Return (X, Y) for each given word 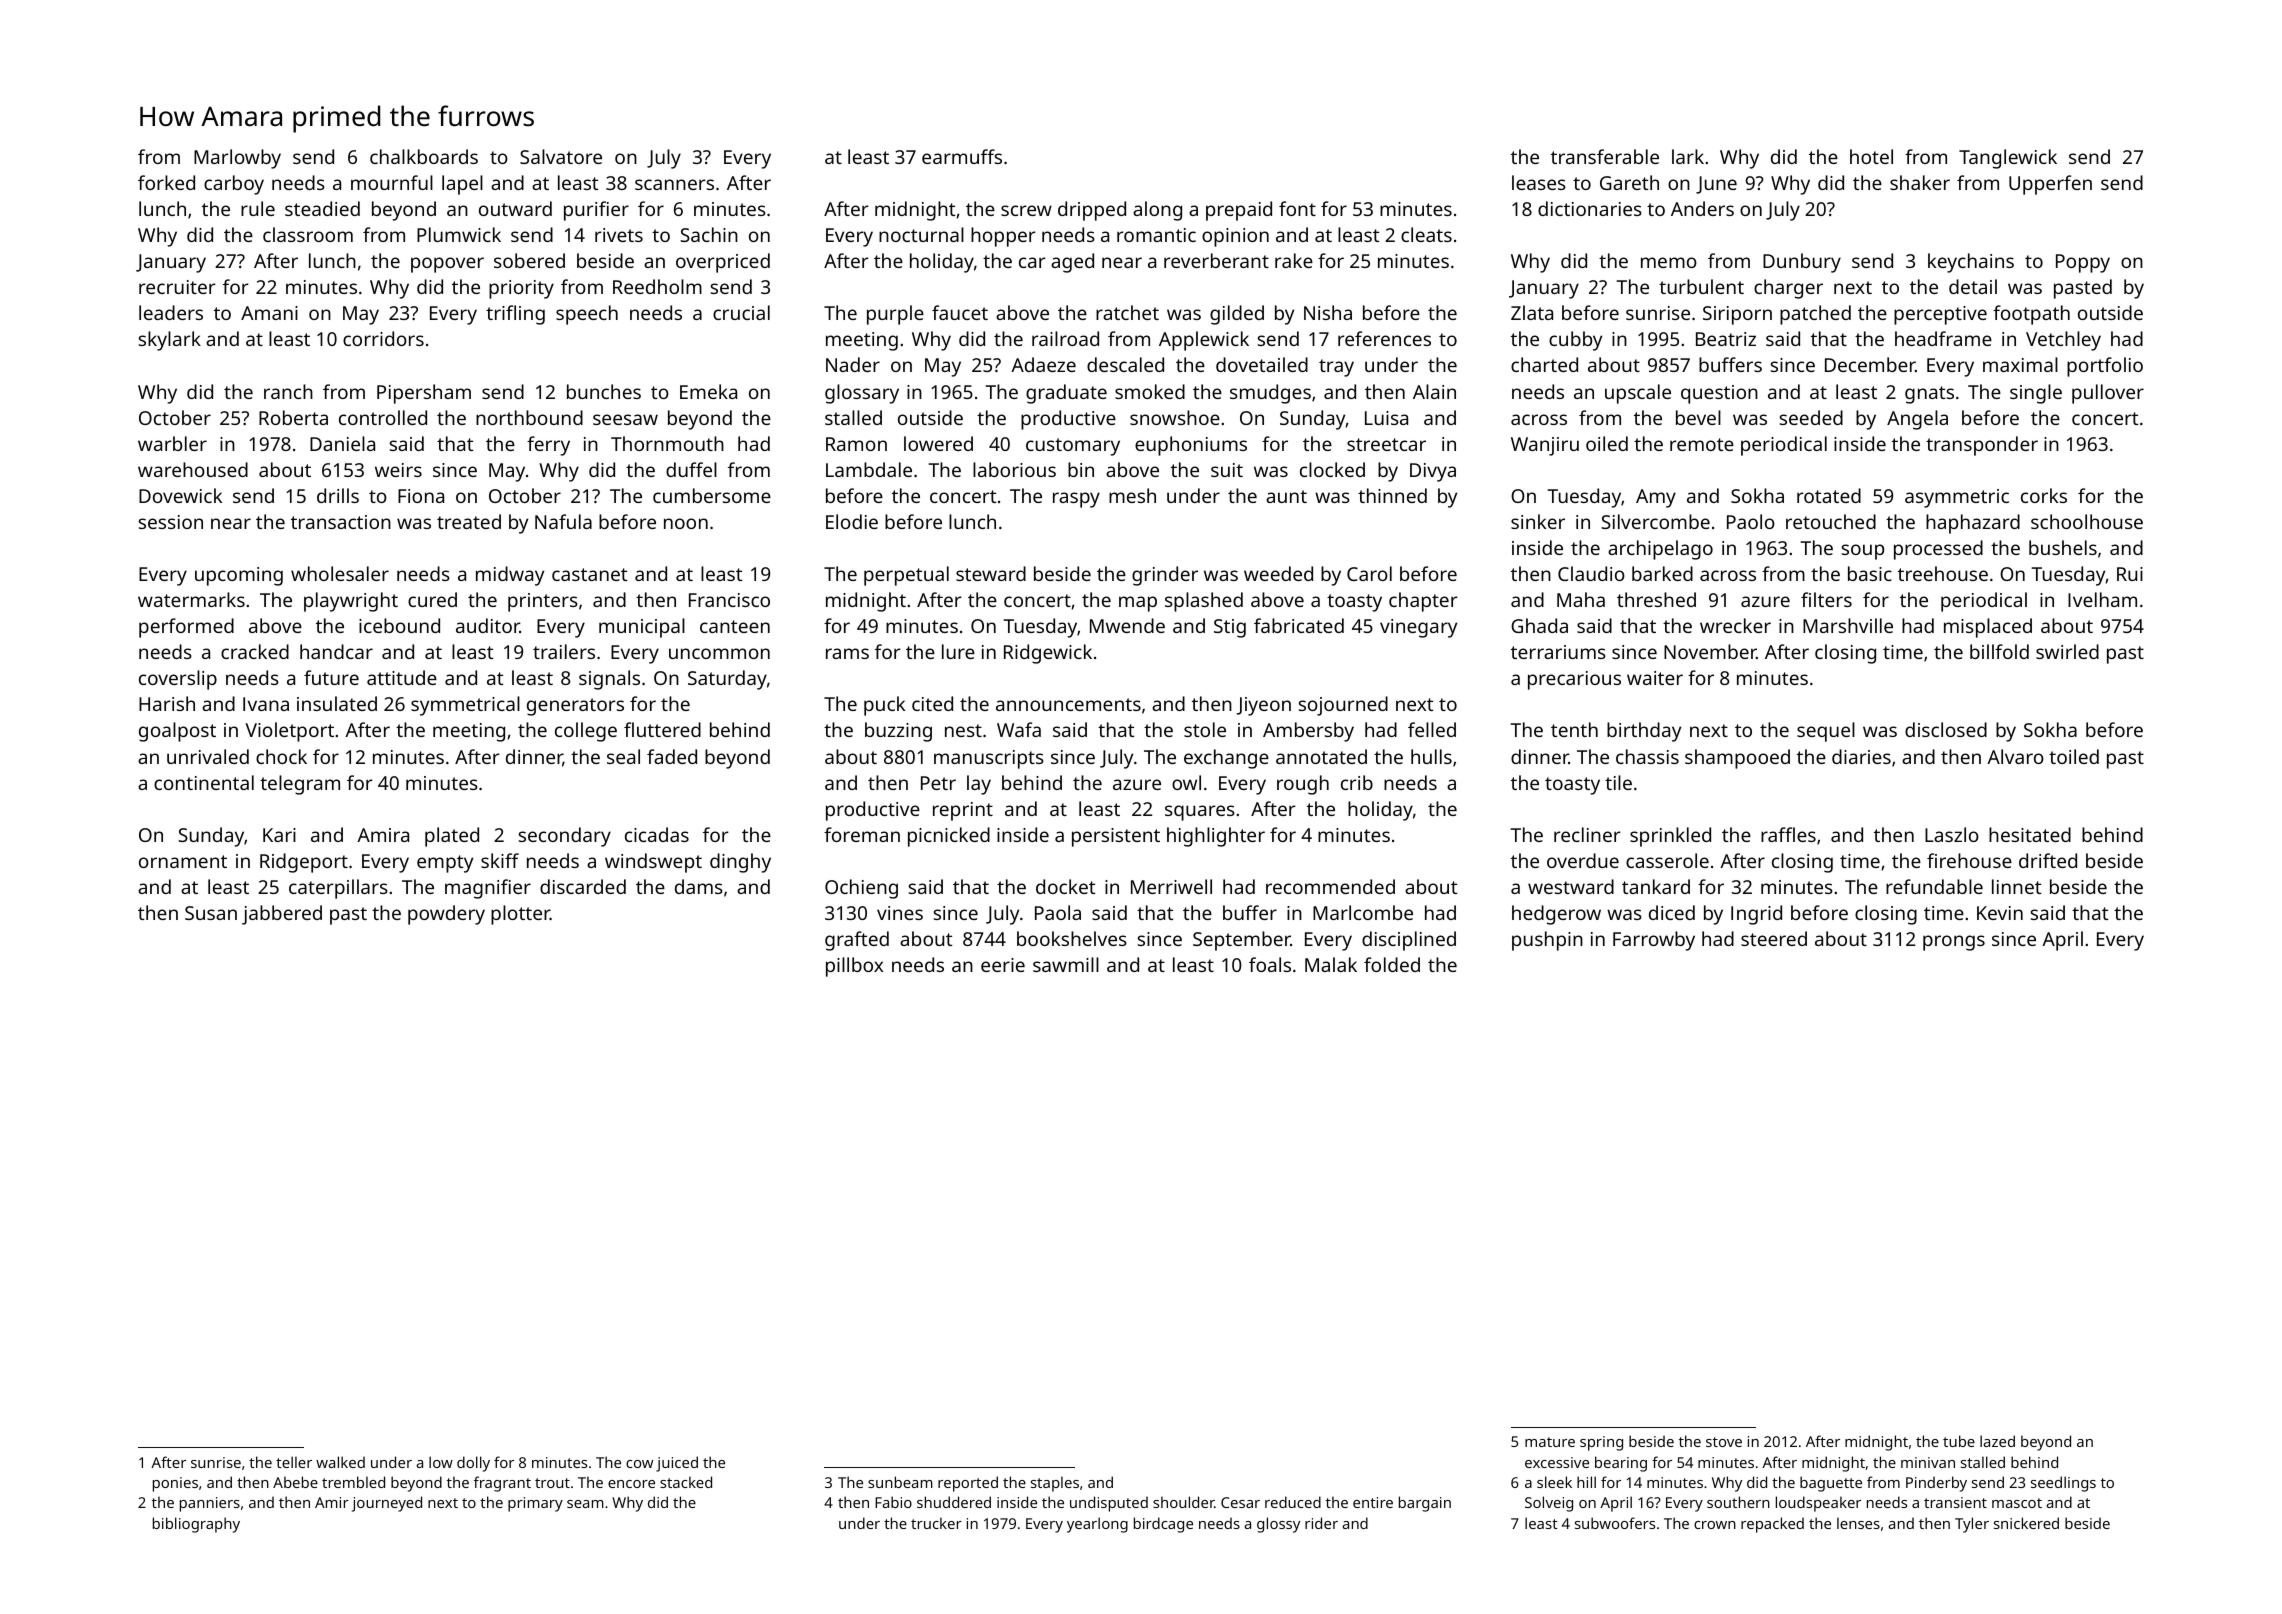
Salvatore (561, 156)
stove (1724, 1442)
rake (1294, 260)
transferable (1605, 156)
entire (1373, 1502)
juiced (677, 1464)
